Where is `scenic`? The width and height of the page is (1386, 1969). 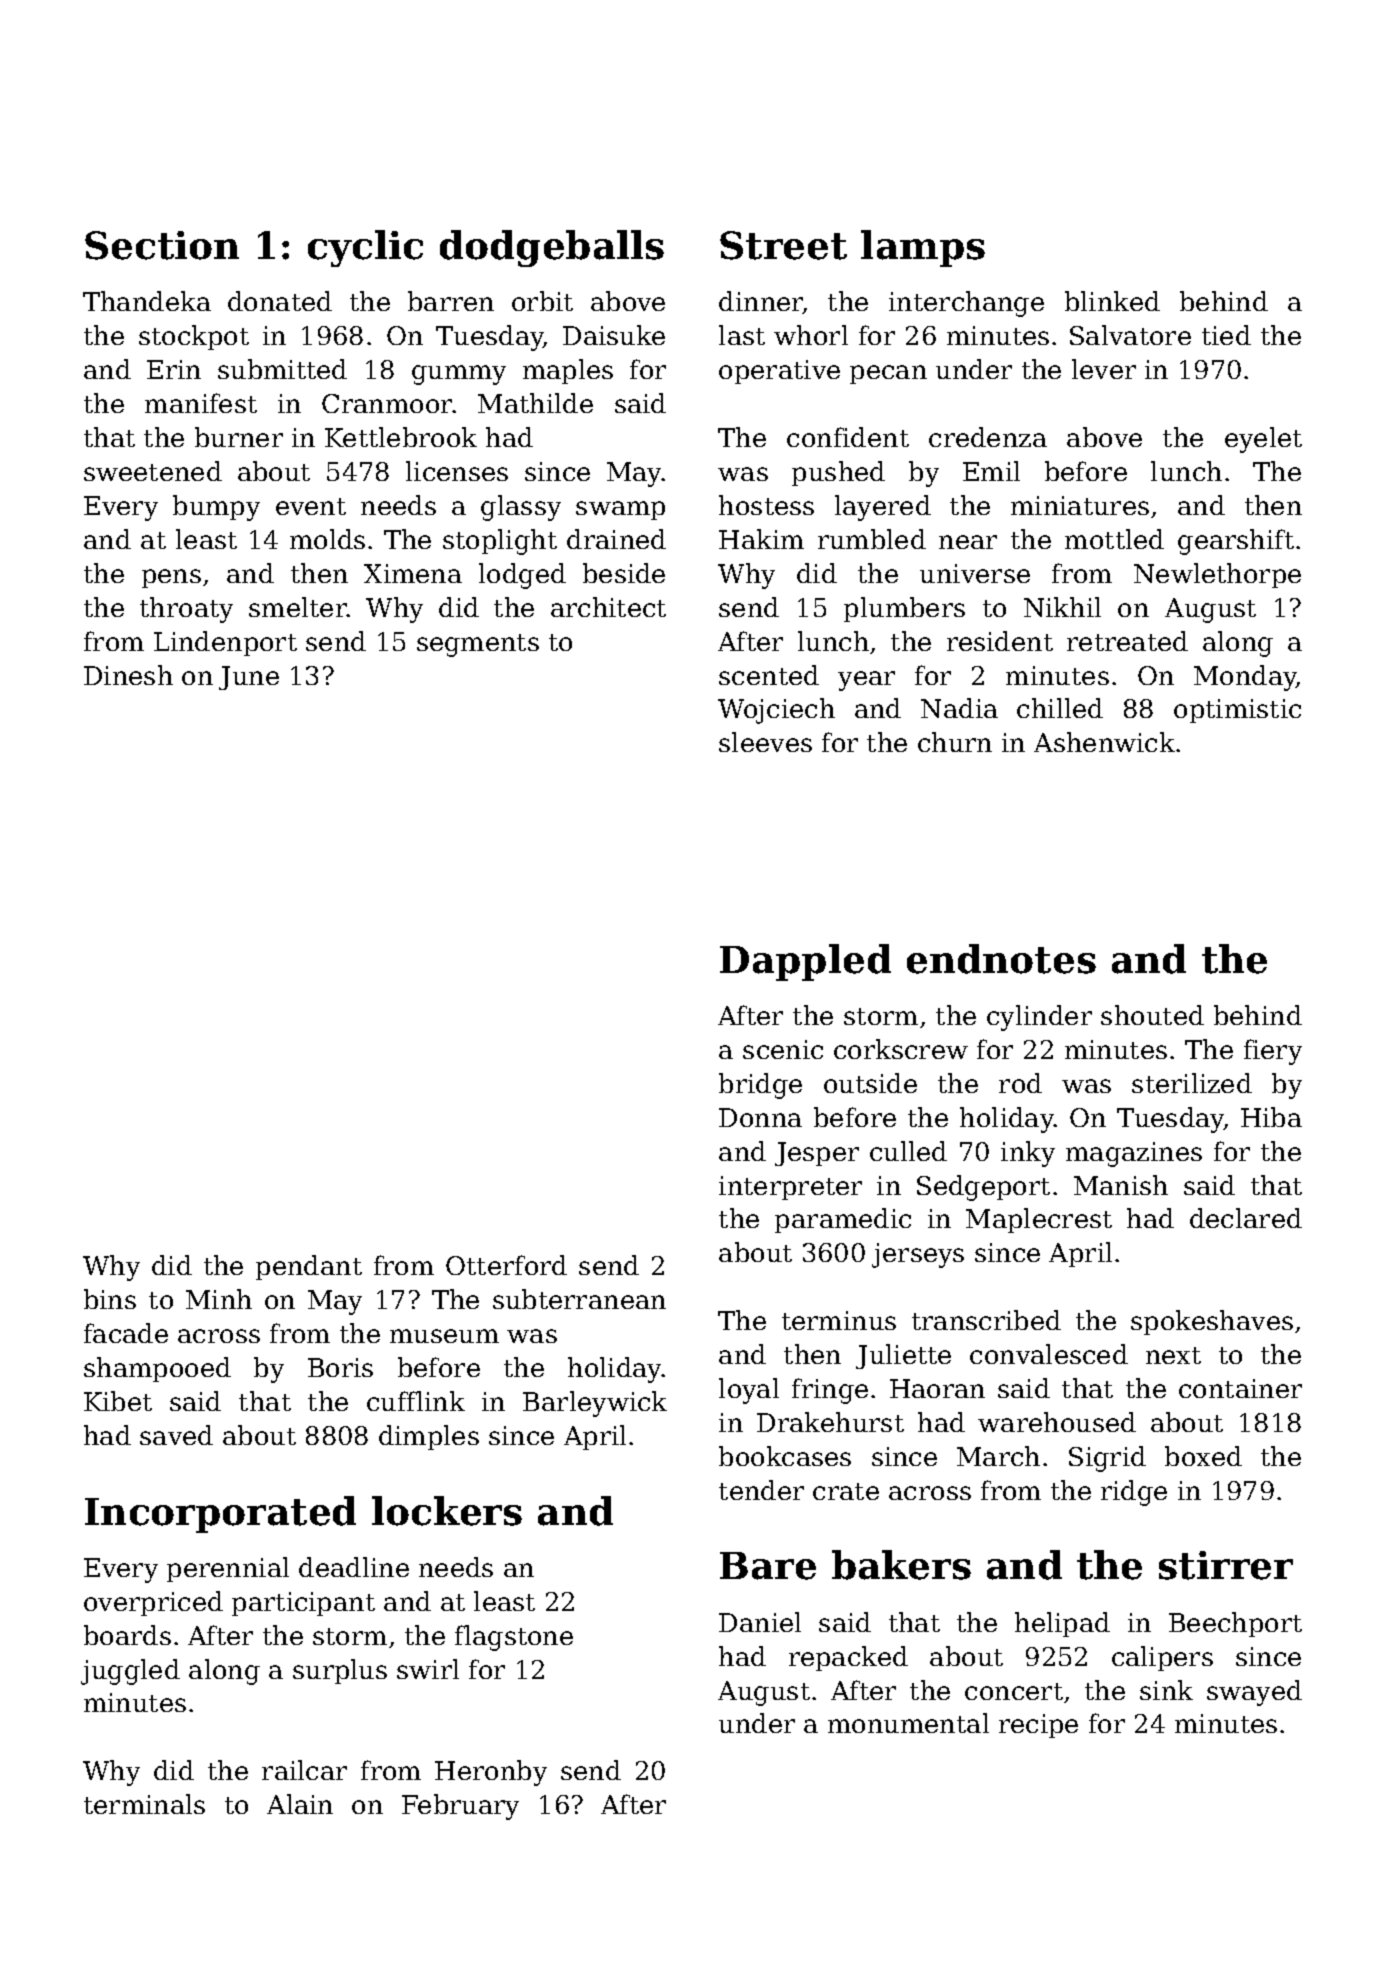
scenic is located at coordinates (783, 1049).
